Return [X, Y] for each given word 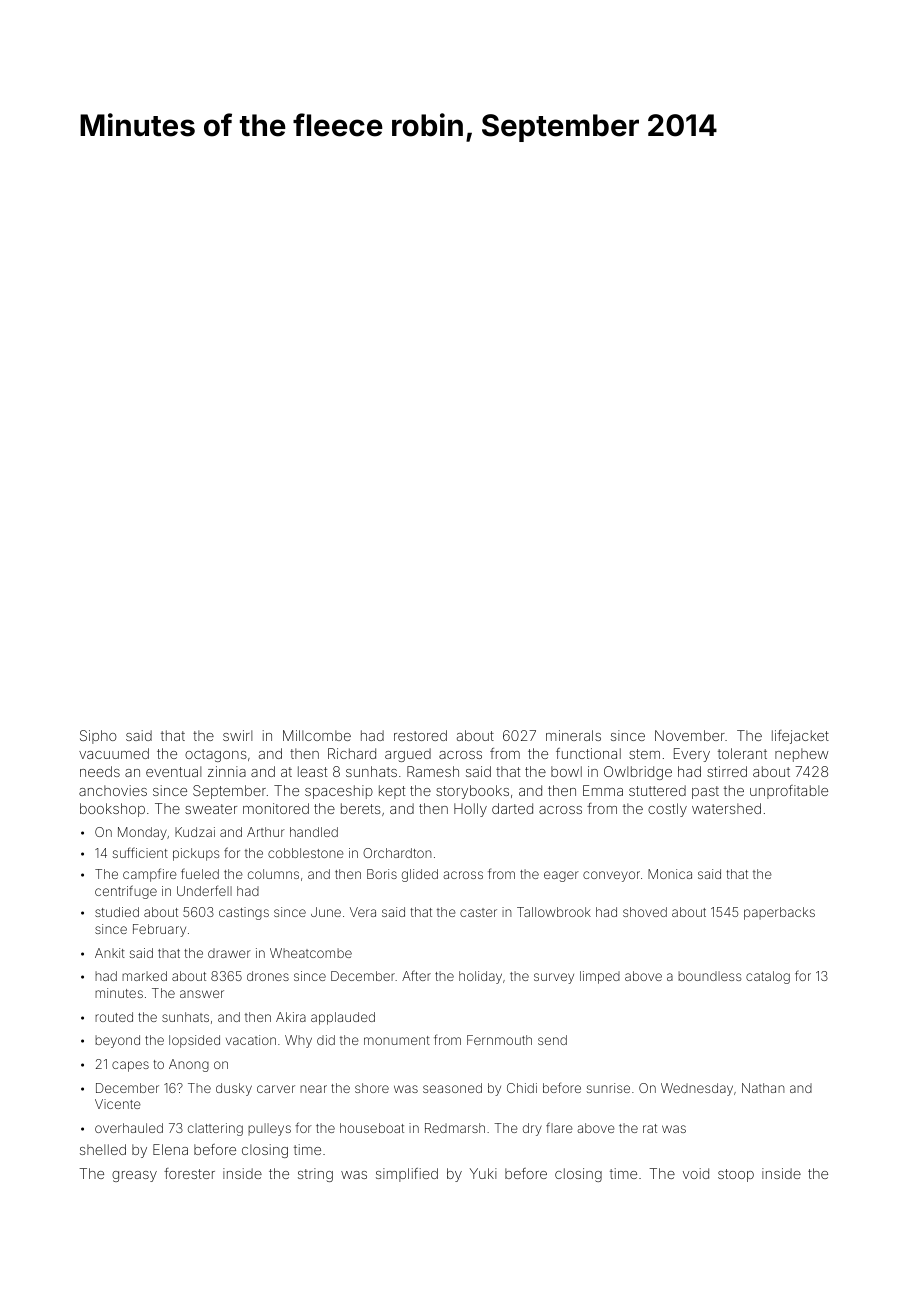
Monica [670, 874]
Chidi [522, 1088]
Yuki [483, 1173]
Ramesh [433, 771]
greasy [134, 1176]
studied [117, 912]
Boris [382, 874]
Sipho [98, 737]
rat [650, 1128]
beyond [117, 1041]
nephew [801, 755]
